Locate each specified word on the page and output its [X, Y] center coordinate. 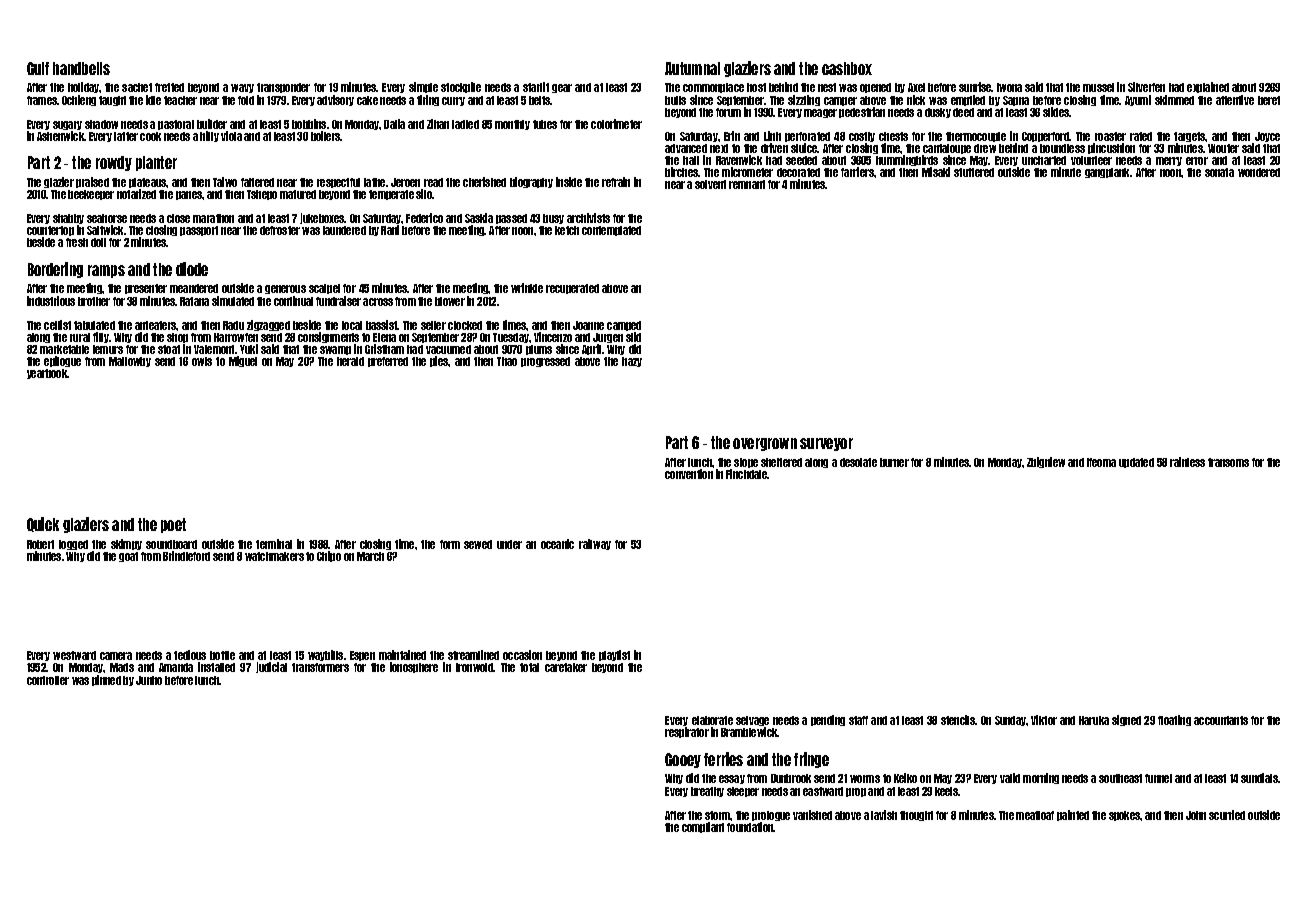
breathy [707, 792]
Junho [149, 680]
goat [128, 557]
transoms [1228, 462]
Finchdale [747, 474]
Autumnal [692, 68]
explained [1208, 87]
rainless [1187, 462]
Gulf [38, 68]
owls [202, 361]
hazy [632, 362]
